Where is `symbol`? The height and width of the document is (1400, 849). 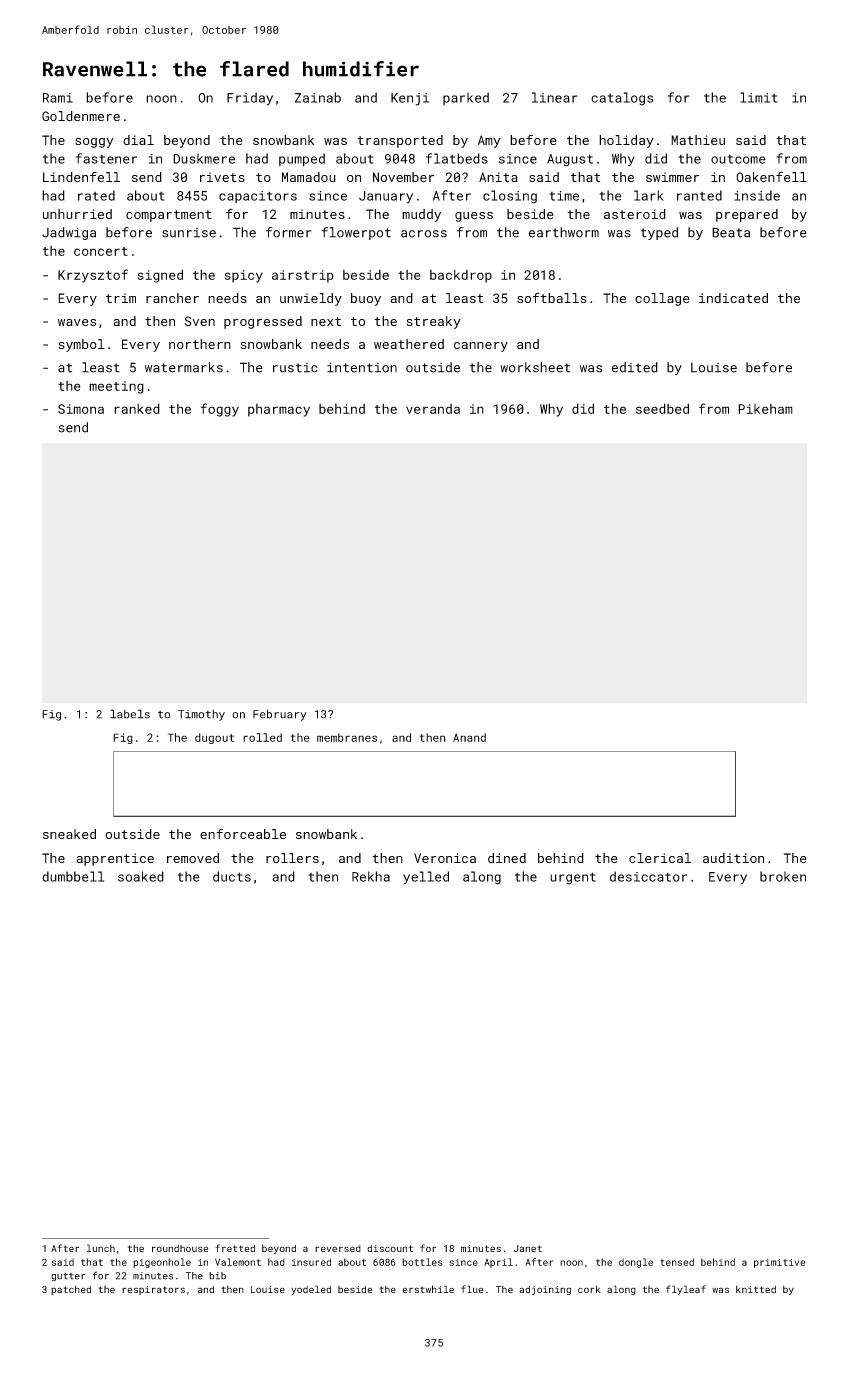
symbol is located at coordinates (82, 345).
